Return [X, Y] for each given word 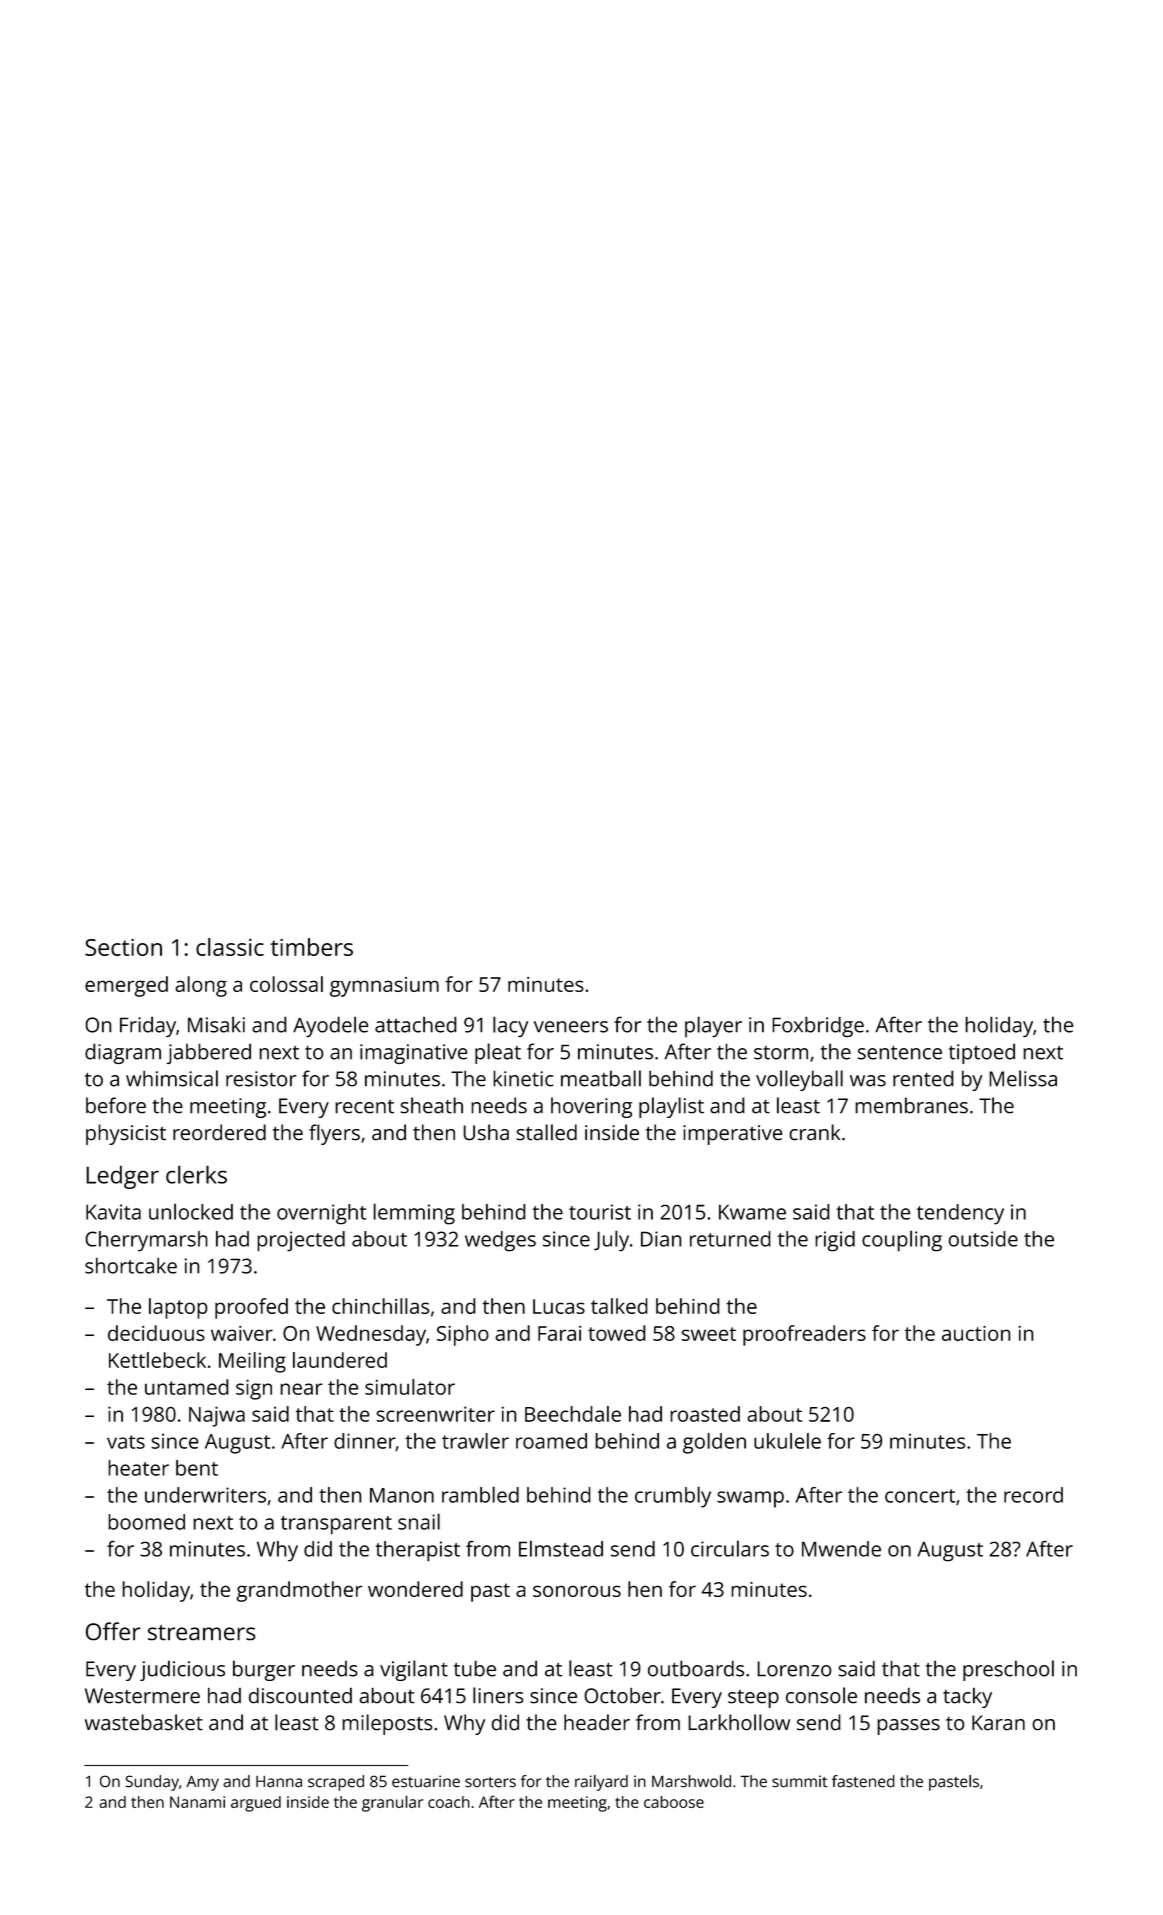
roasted [705, 1414]
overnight [321, 1214]
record [1033, 1495]
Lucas [559, 1306]
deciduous [156, 1333]
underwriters [205, 1495]
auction [976, 1333]
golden [714, 1443]
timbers [312, 947]
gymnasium [384, 987]
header [597, 1722]
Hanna [279, 1781]
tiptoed [982, 1053]
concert [920, 1496]
